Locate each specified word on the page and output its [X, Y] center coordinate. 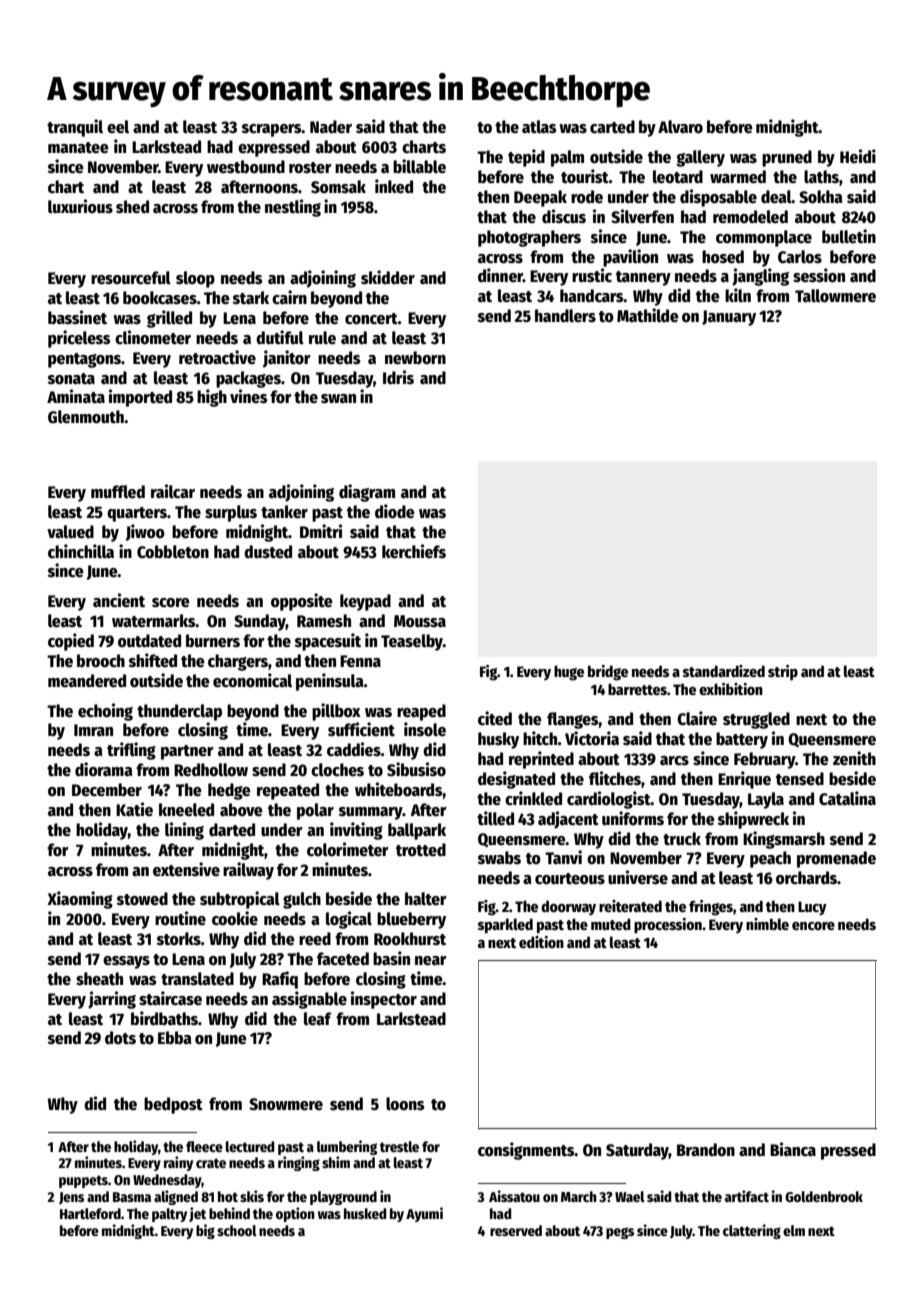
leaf [318, 1019]
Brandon [706, 1150]
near [431, 961]
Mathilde [648, 315]
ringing [299, 1163]
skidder [388, 277]
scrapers [272, 130]
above [241, 810]
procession [668, 926]
